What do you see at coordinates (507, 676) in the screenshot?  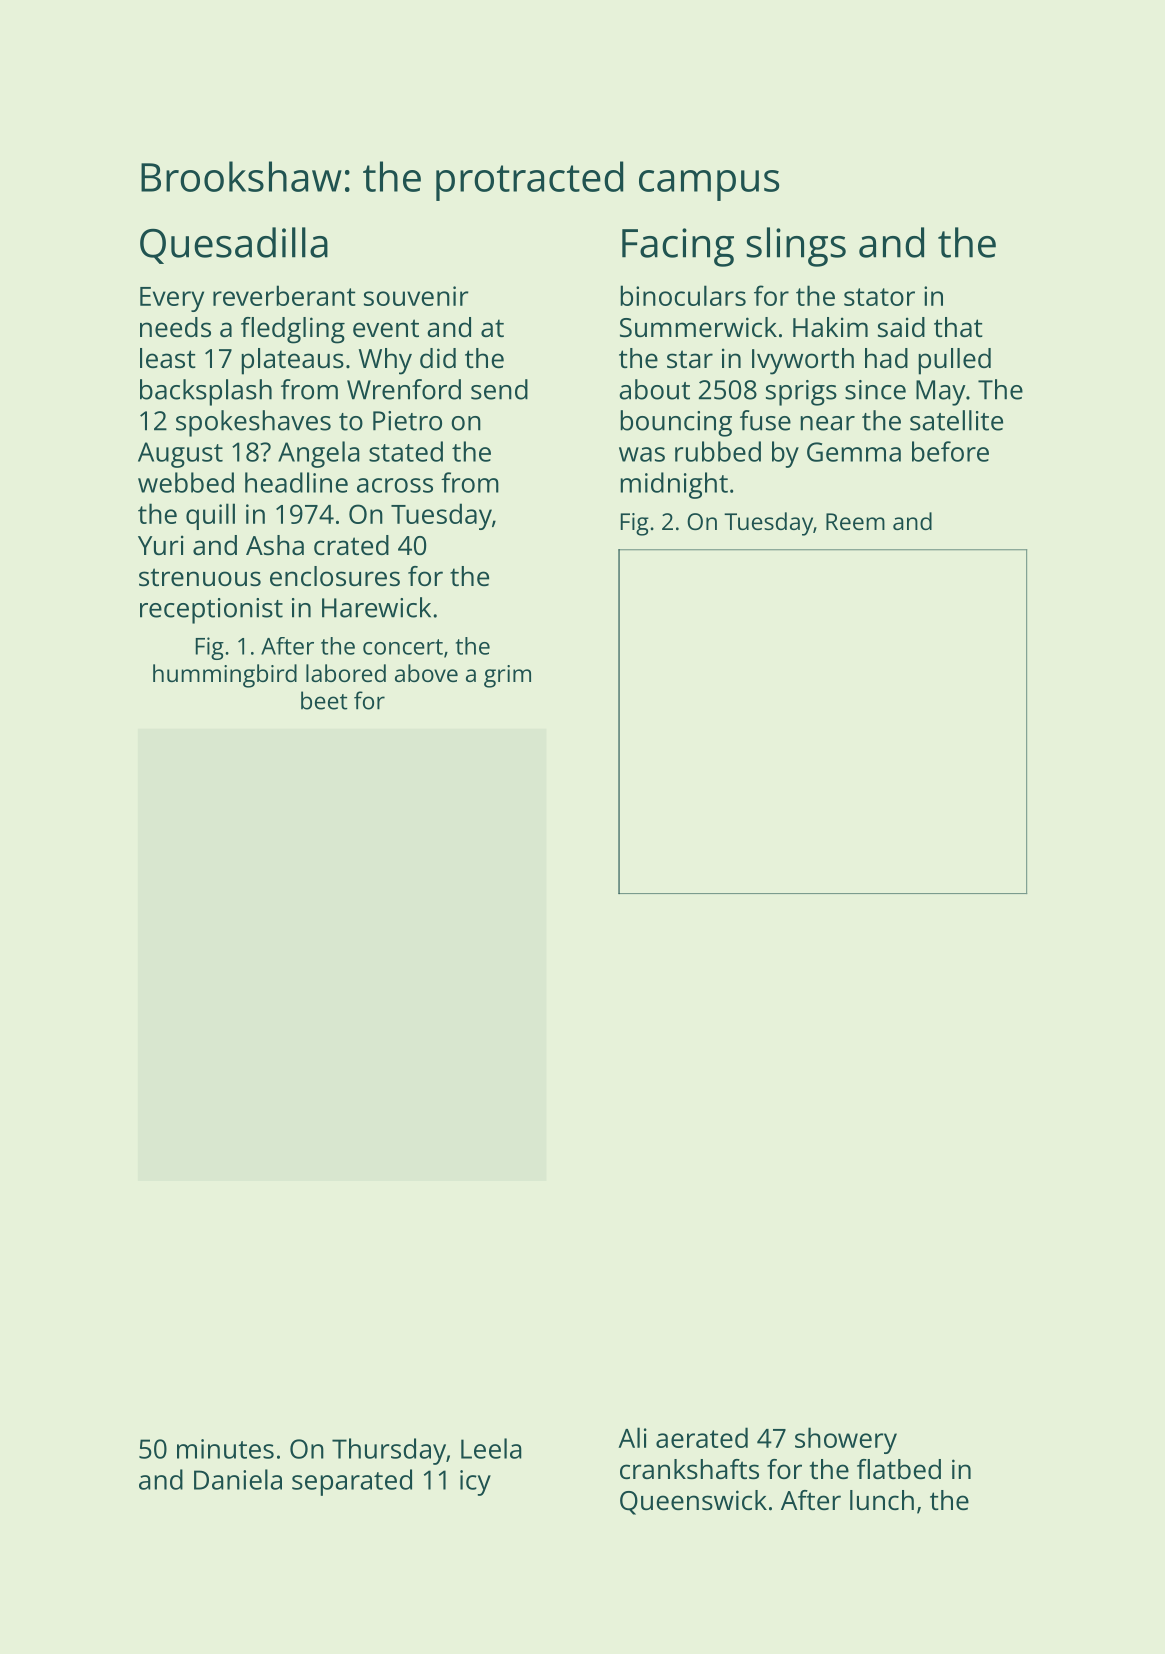 I see `grim` at bounding box center [507, 676].
